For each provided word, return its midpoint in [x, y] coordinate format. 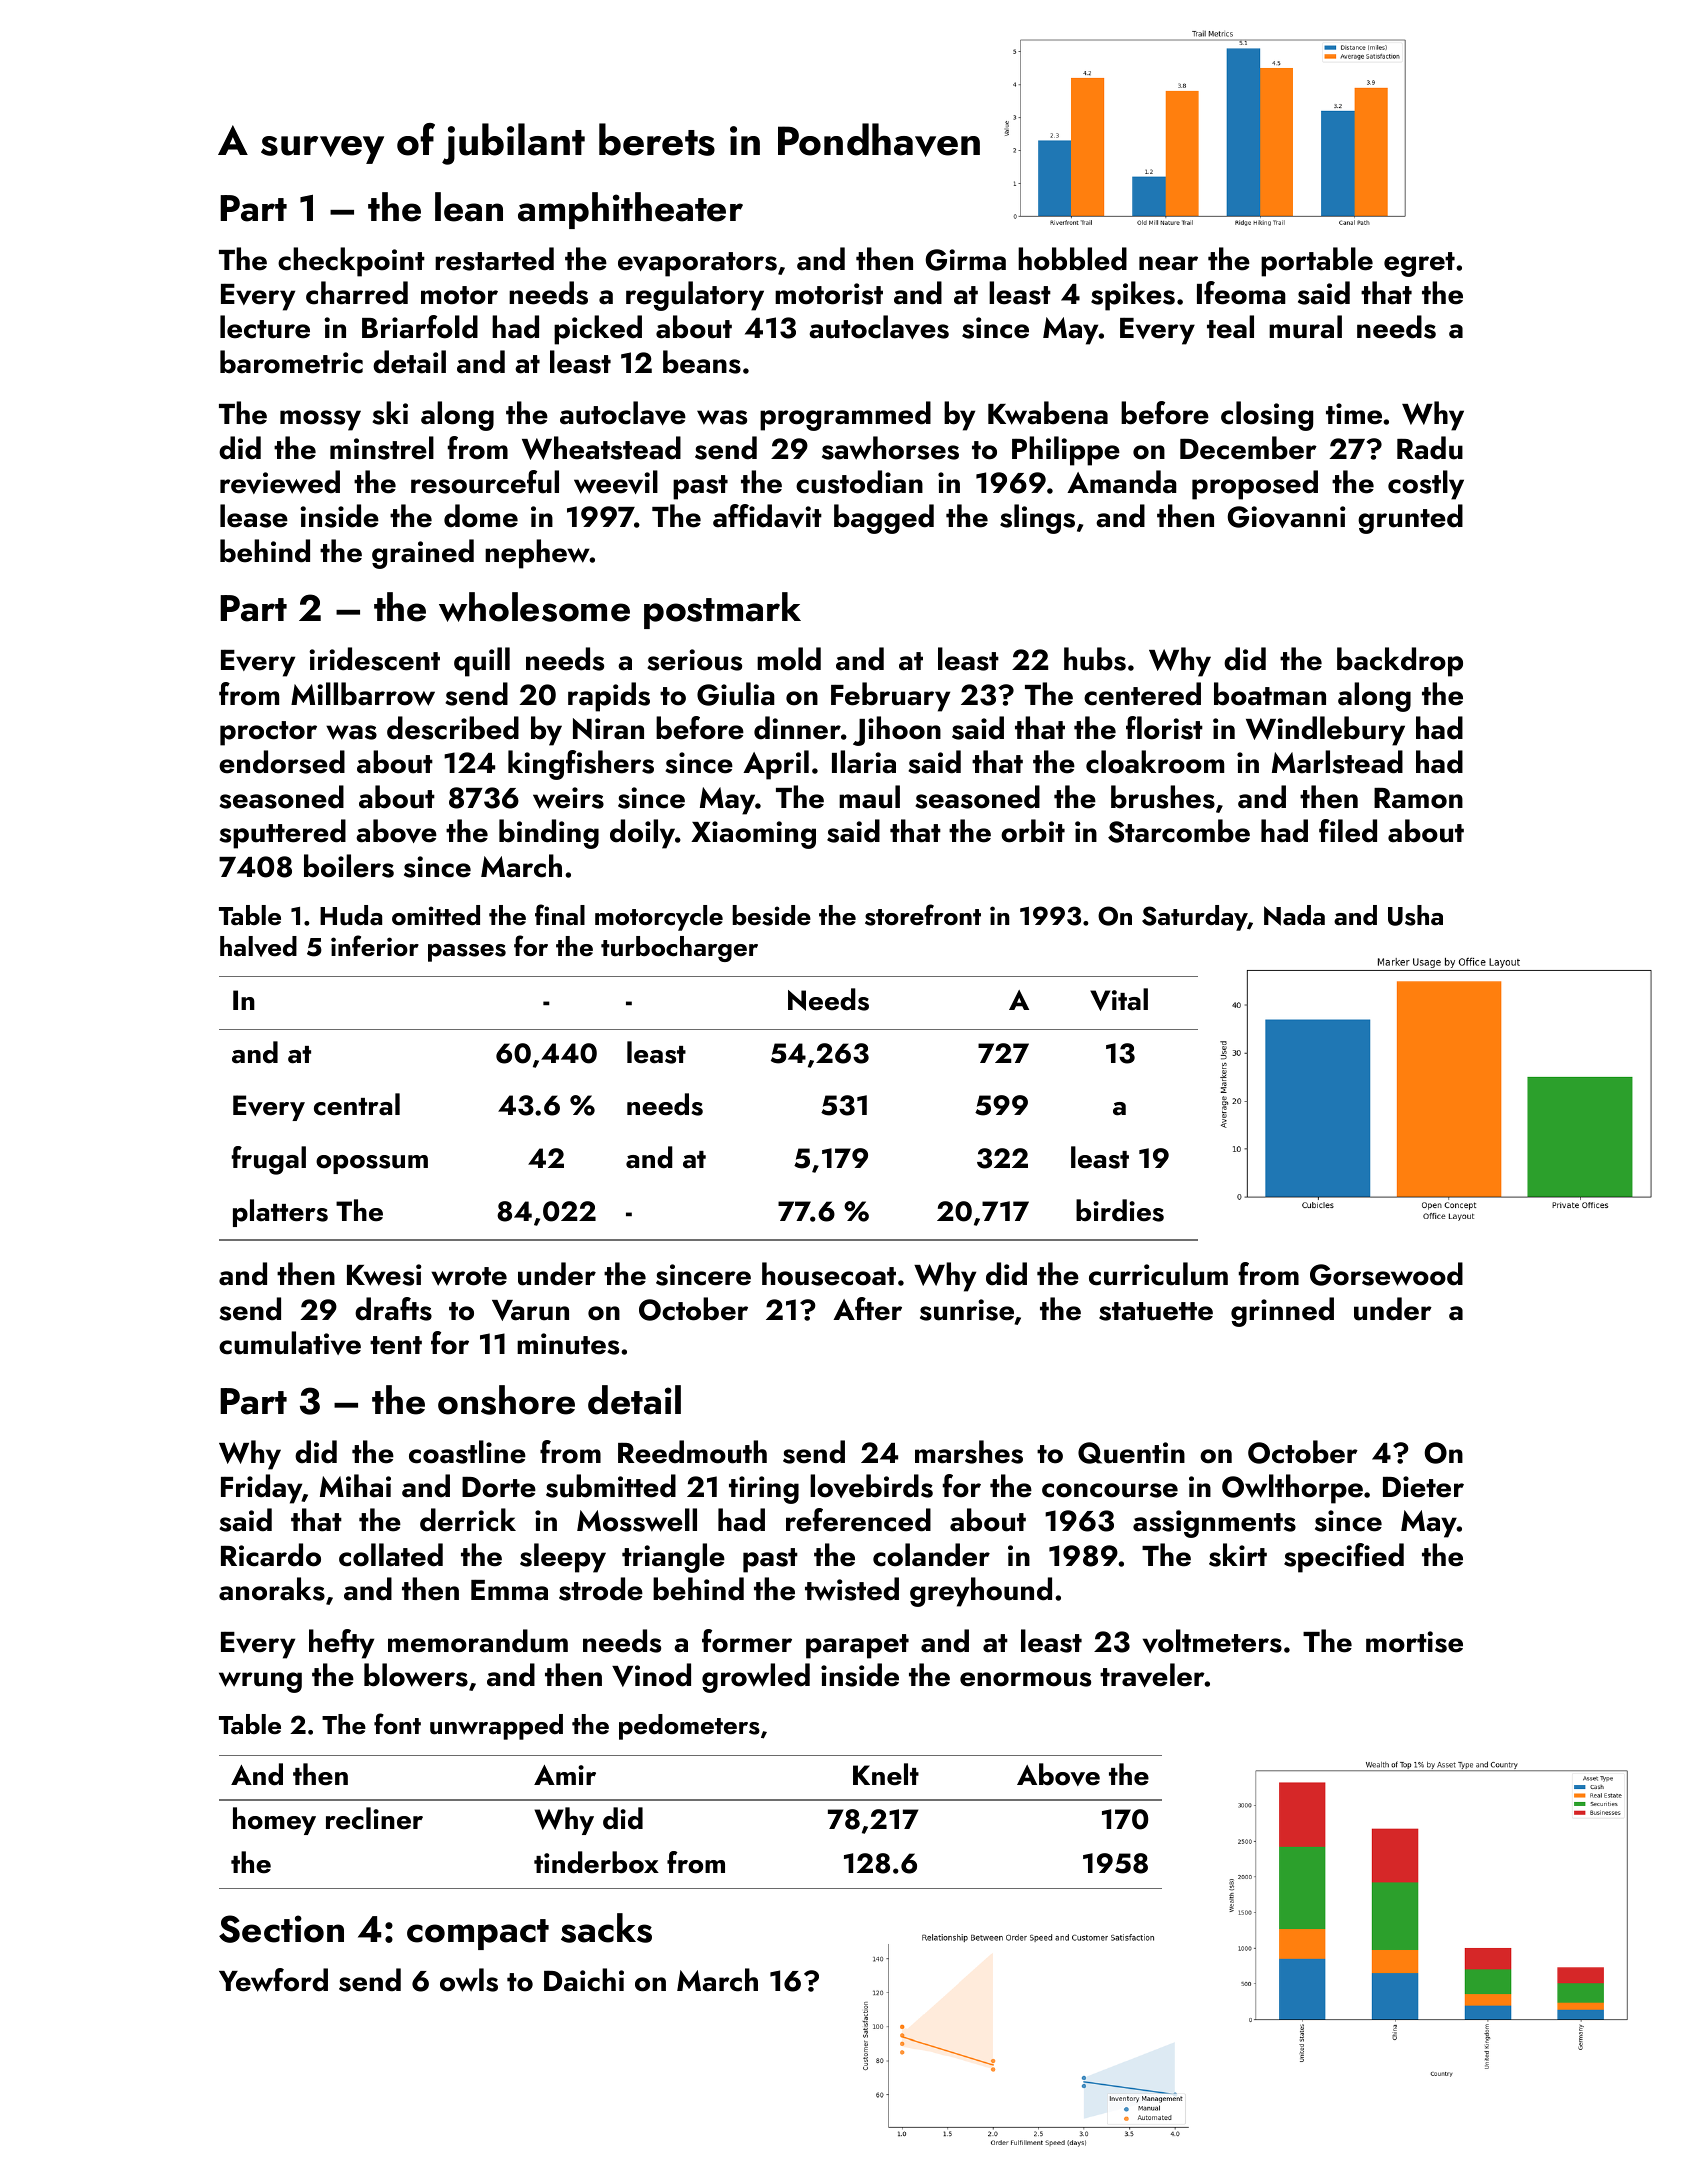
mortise [1414, 1642]
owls [469, 1980]
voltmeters [1212, 1641]
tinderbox [596, 1862]
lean [469, 207]
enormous [1025, 1679]
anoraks [272, 1589]
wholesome [534, 607]
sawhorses [890, 448]
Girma [965, 260]
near [1168, 263]
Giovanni [1286, 517]
